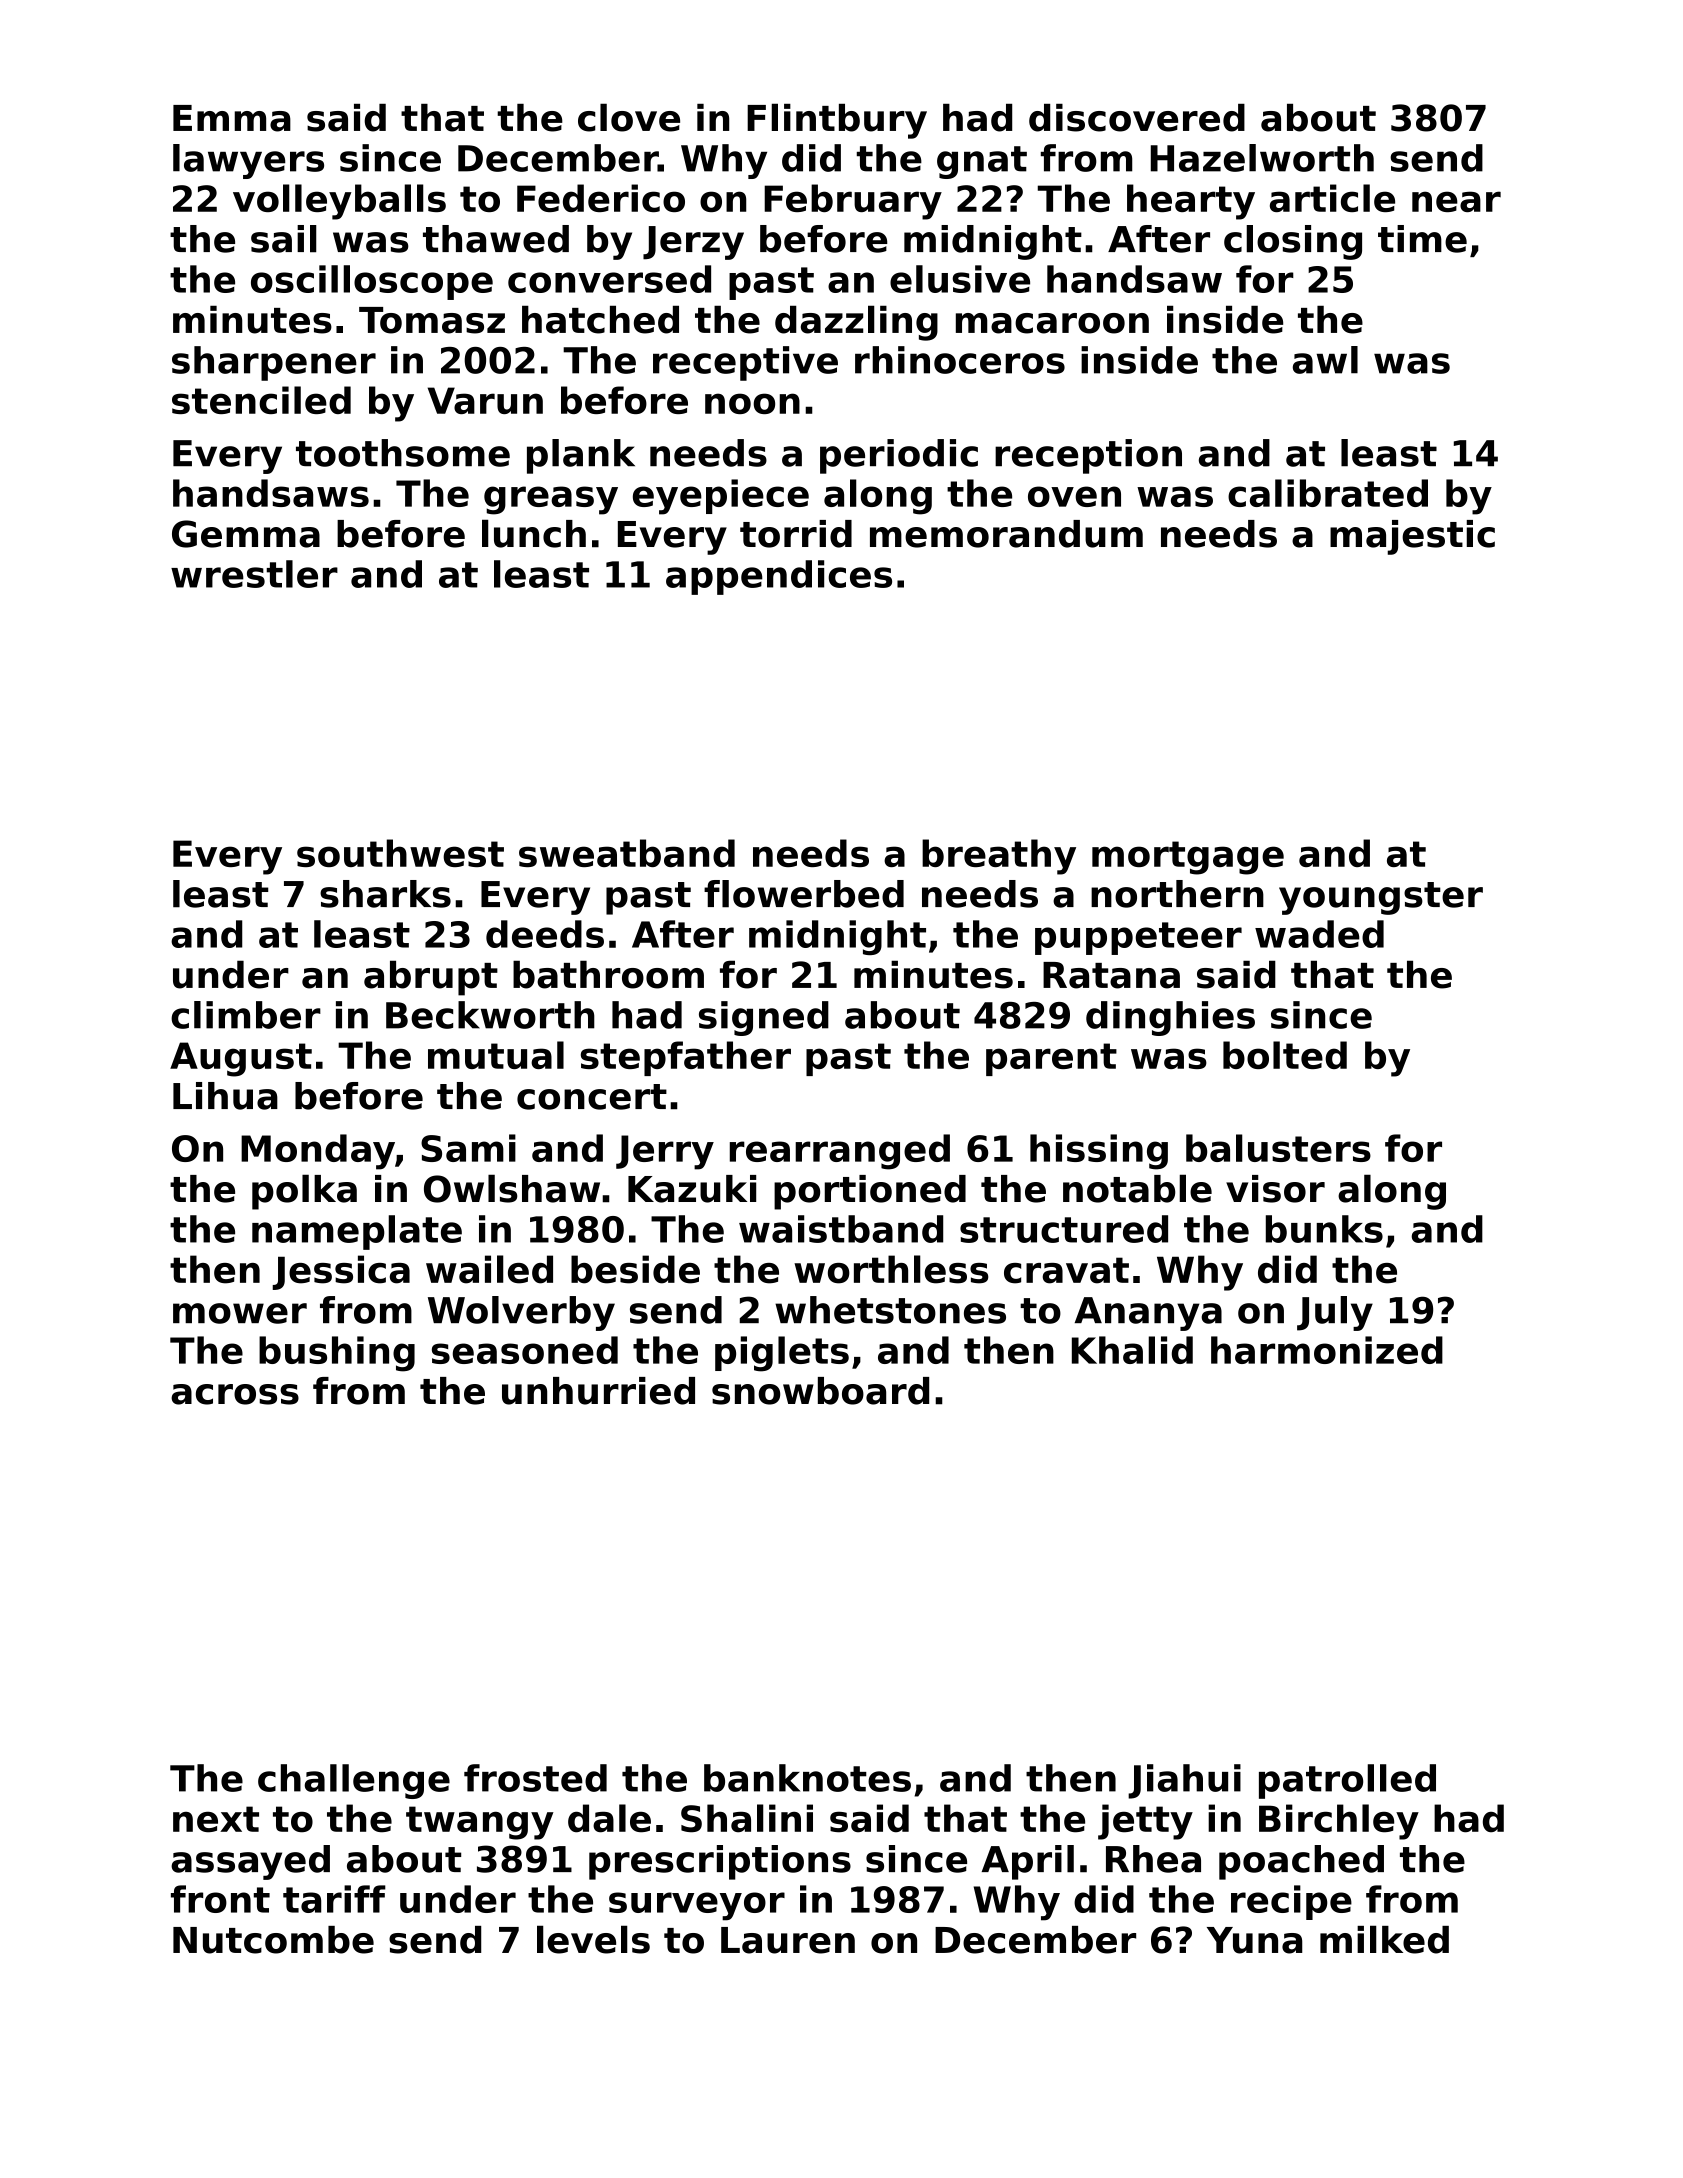 This page has width=1683, height=2178. What do you see at coordinates (807, 1778) in the page?
I see `banknotes` at bounding box center [807, 1778].
